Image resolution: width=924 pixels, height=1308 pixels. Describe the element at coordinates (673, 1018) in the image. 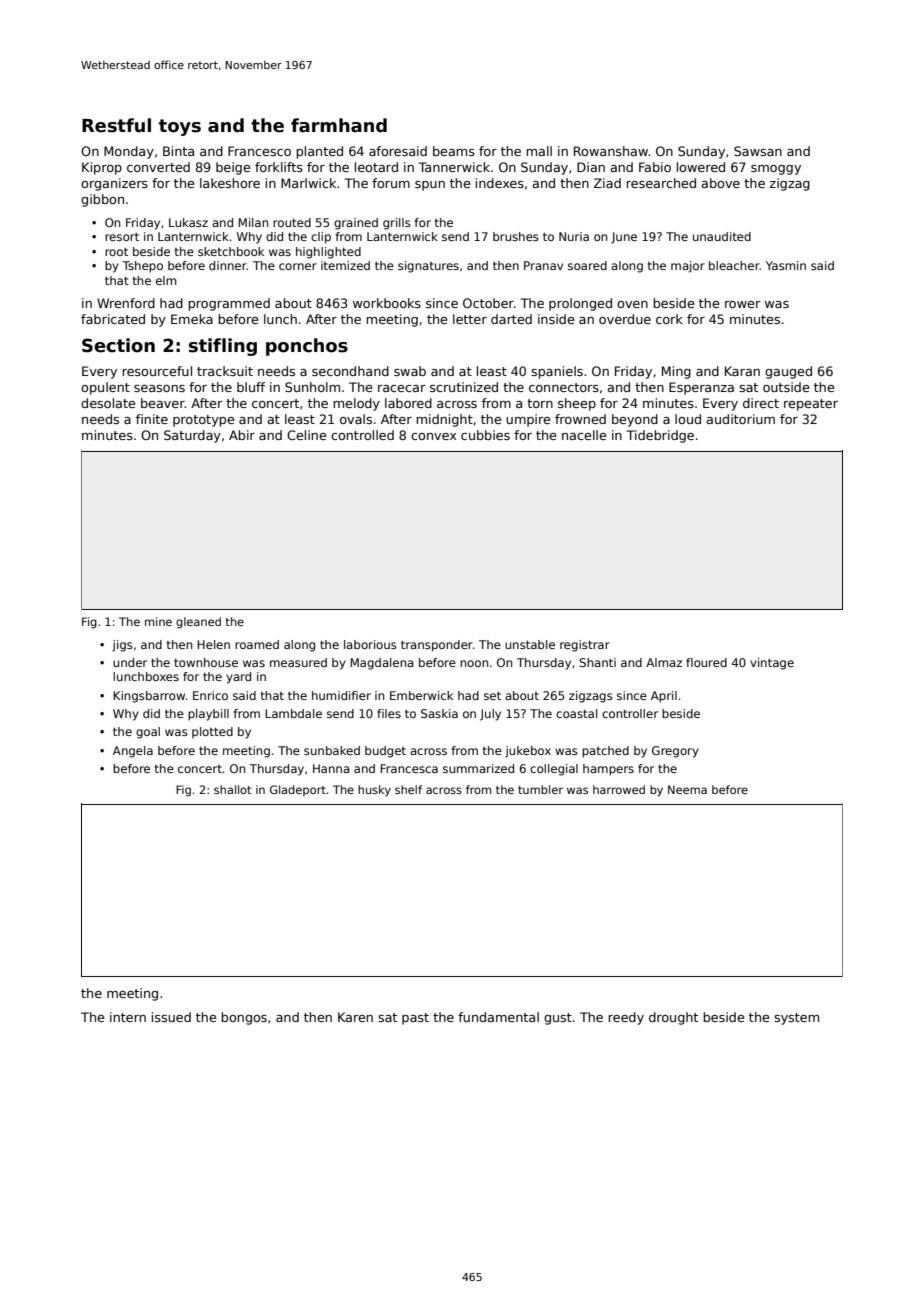

I see `drought` at that location.
